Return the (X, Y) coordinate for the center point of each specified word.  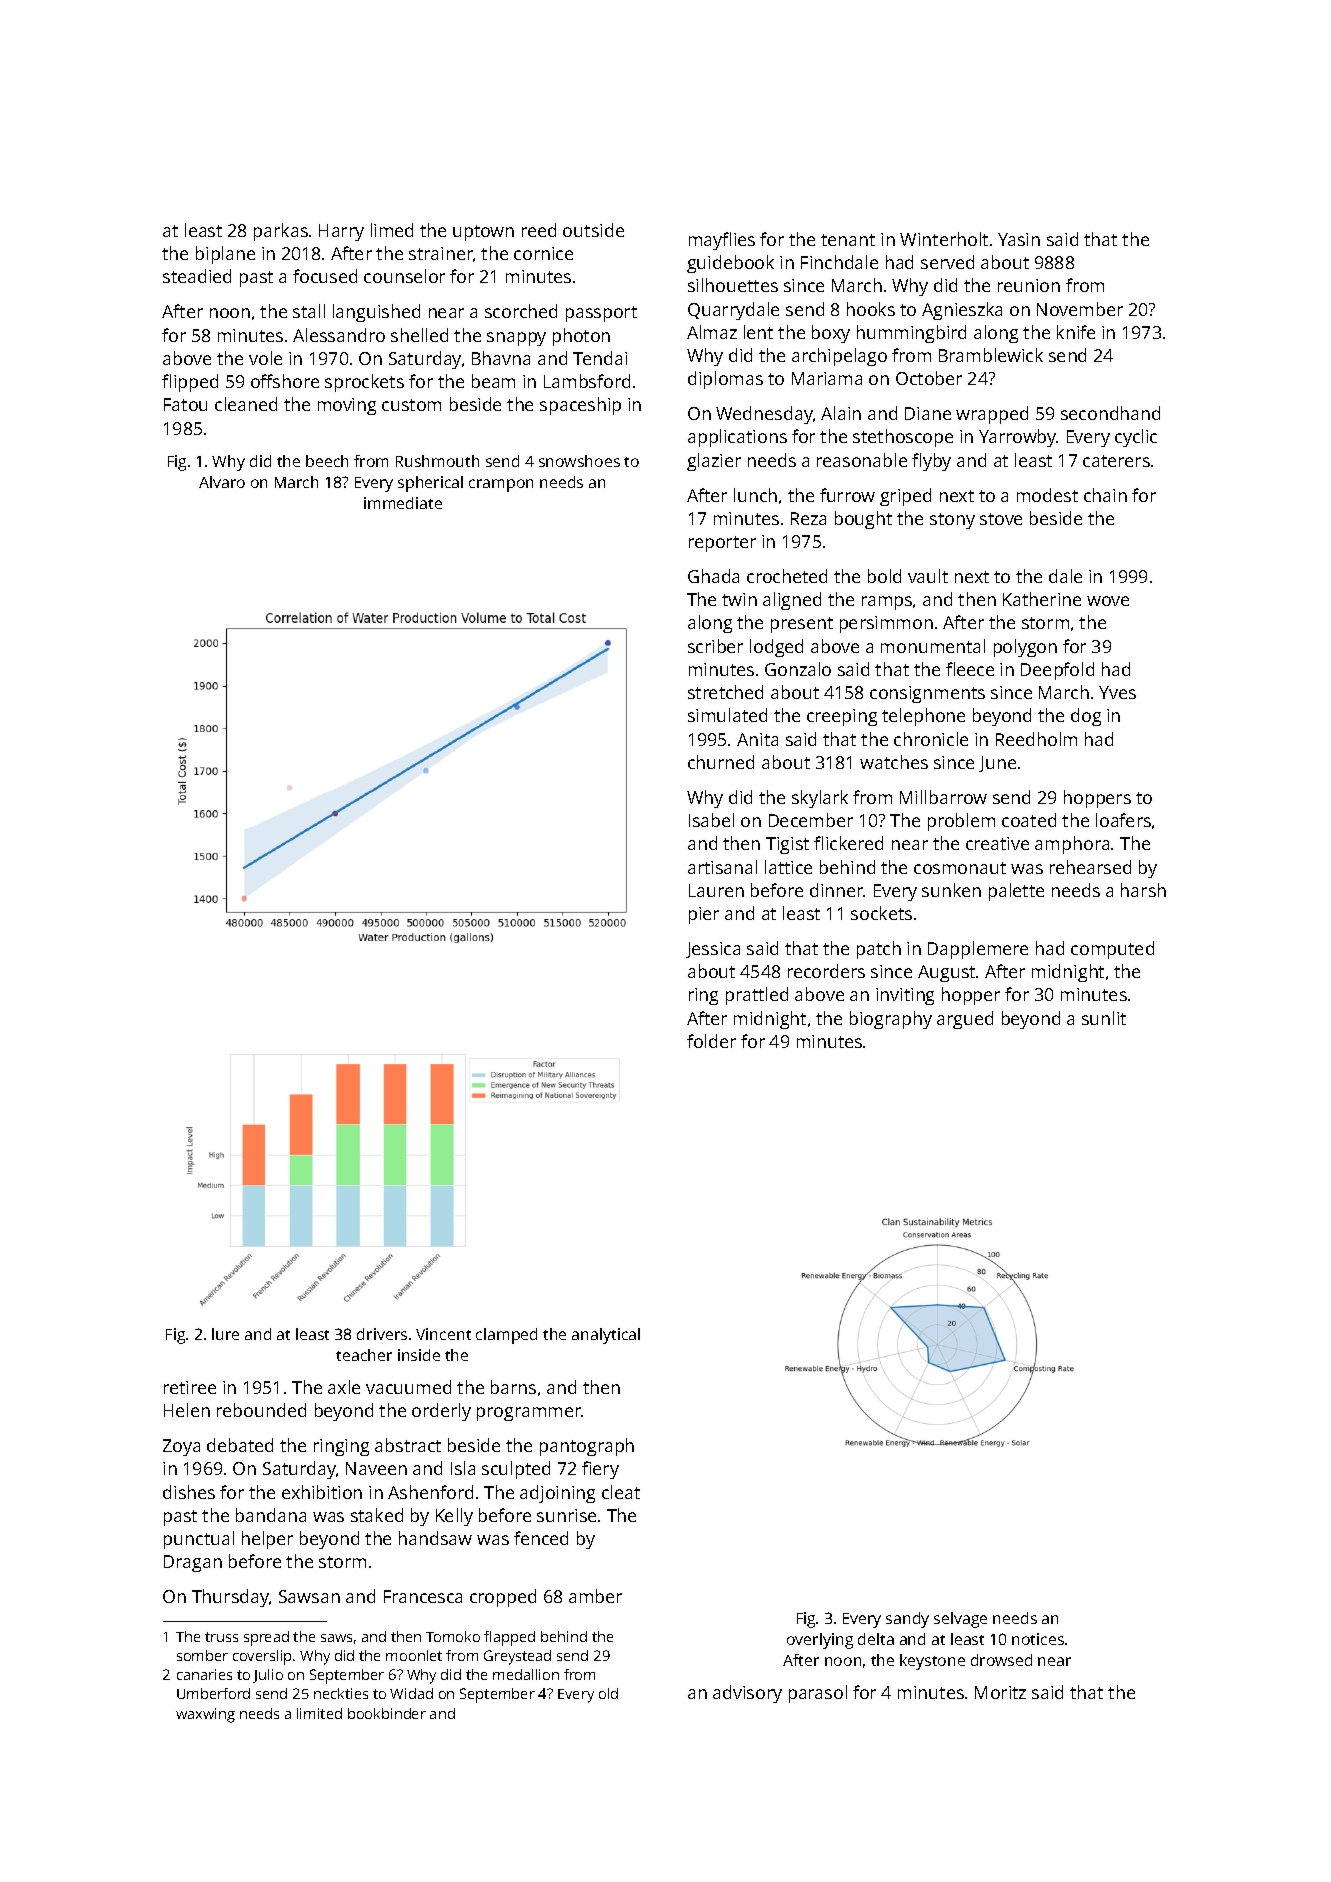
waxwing (205, 1715)
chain (1105, 495)
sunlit (1104, 1018)
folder (711, 1041)
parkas (281, 232)
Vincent (443, 1334)
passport (601, 314)
